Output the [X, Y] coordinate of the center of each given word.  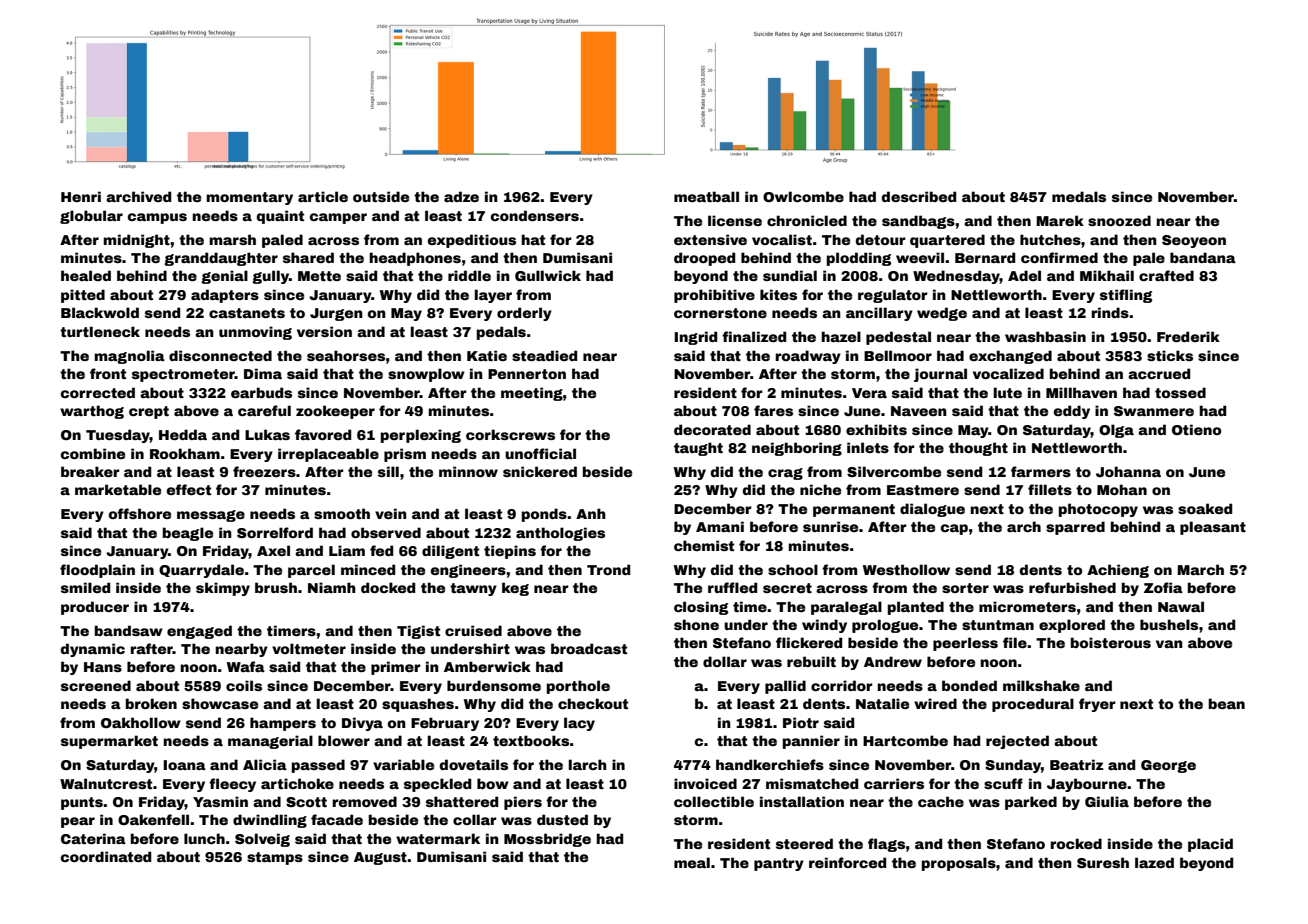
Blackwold [100, 312]
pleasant [1213, 528]
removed [364, 801]
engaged [199, 632]
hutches [1050, 239]
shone [696, 624]
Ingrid [695, 338]
